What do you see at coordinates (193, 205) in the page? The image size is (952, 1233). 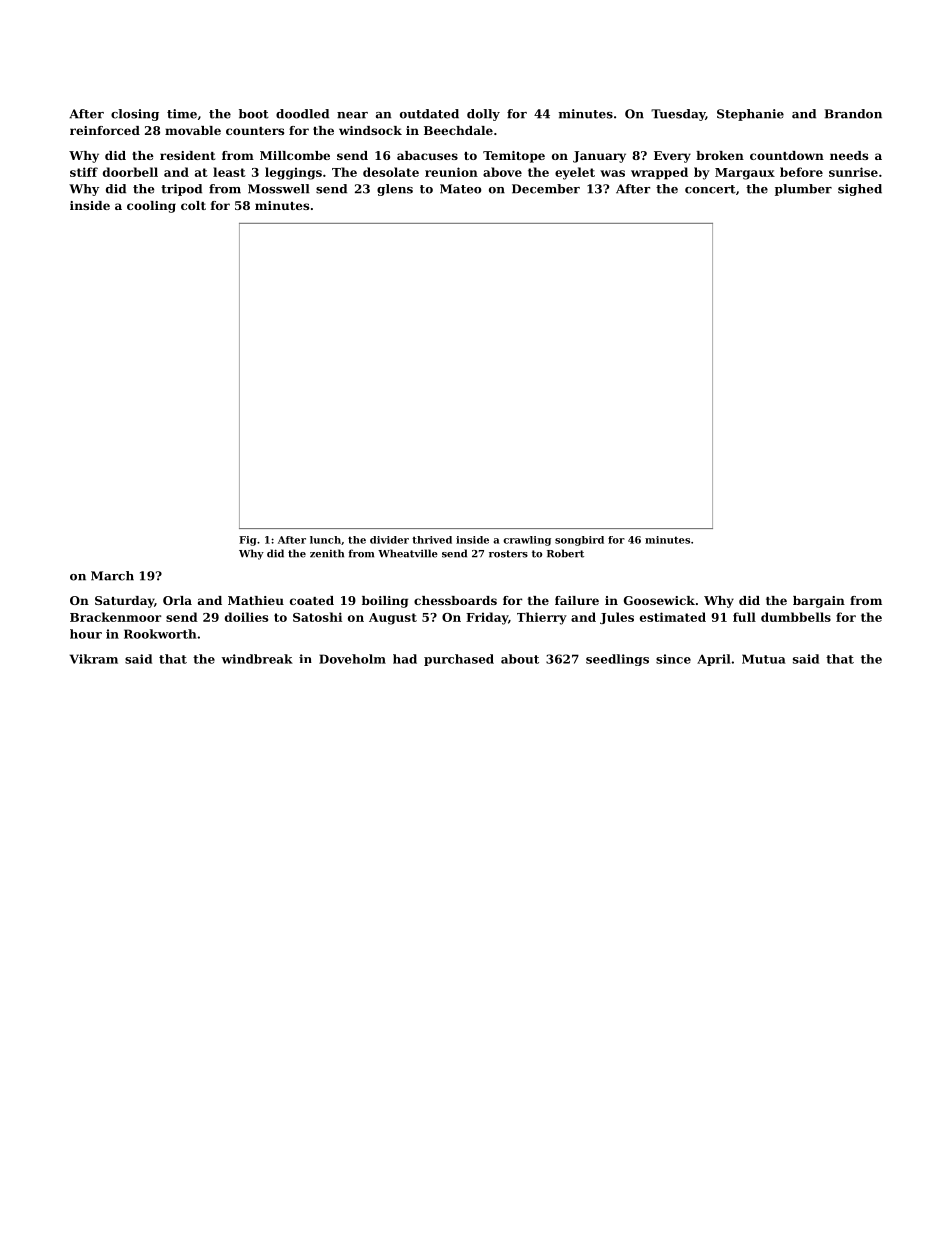 I see `colt` at bounding box center [193, 205].
